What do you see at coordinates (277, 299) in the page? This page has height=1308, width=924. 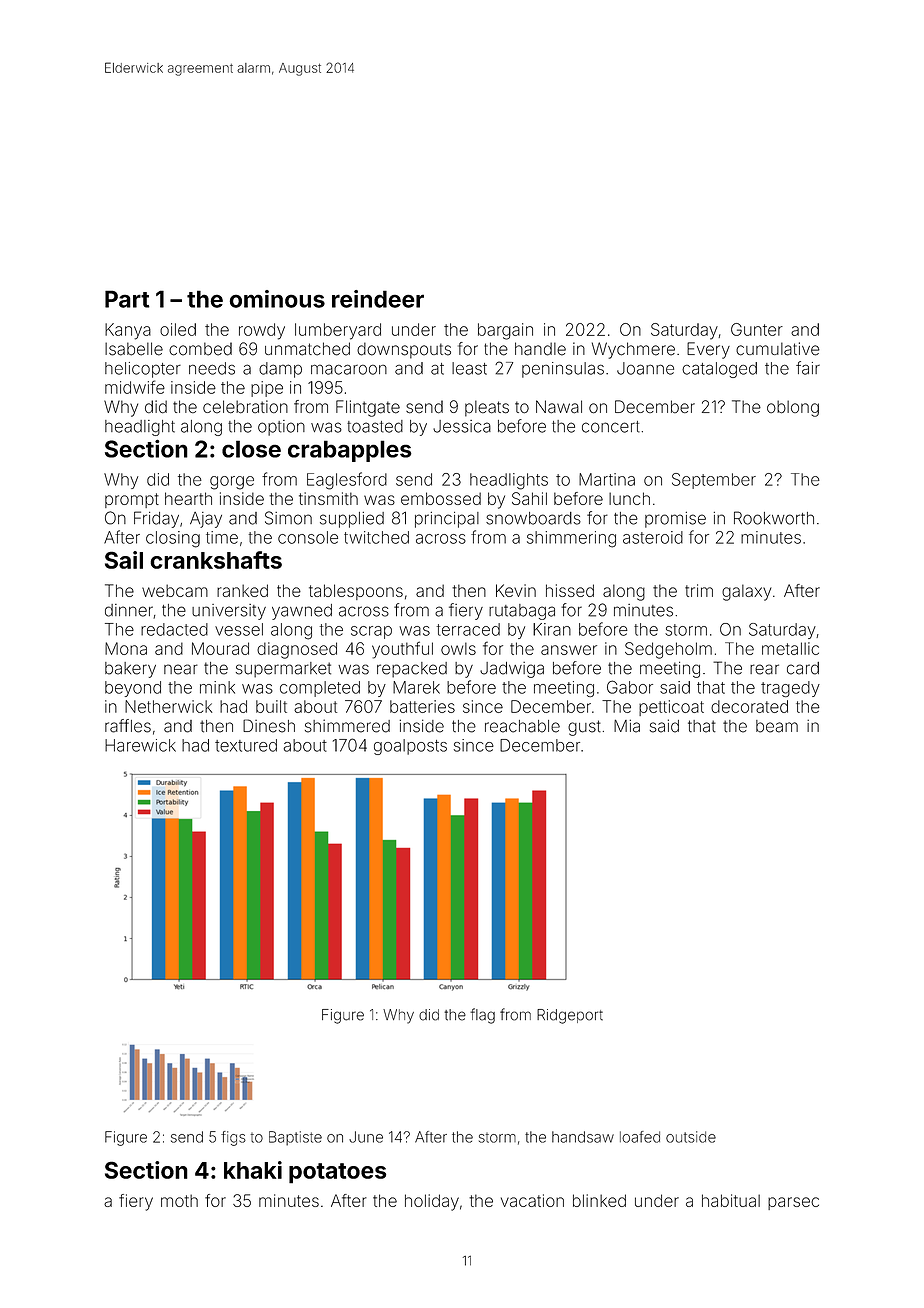 I see `ominous` at bounding box center [277, 299].
